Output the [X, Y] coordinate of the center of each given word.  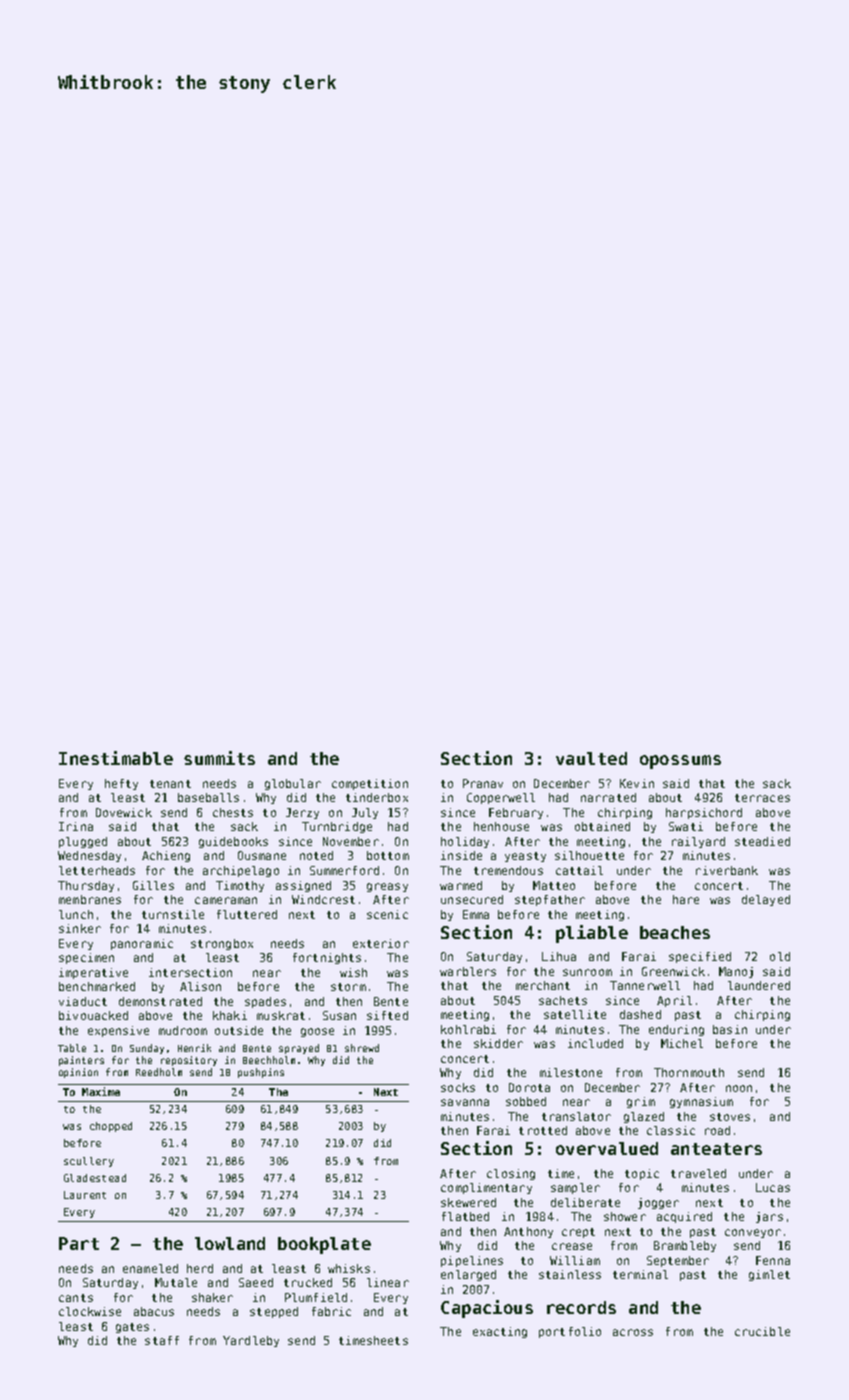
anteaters [716, 1149]
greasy [387, 887]
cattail [579, 870]
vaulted [591, 758]
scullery [89, 1162]
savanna [465, 1102]
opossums [680, 762]
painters [81, 1061]
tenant [170, 784]
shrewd [362, 1048]
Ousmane [262, 855]
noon [739, 1088]
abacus [154, 1311]
